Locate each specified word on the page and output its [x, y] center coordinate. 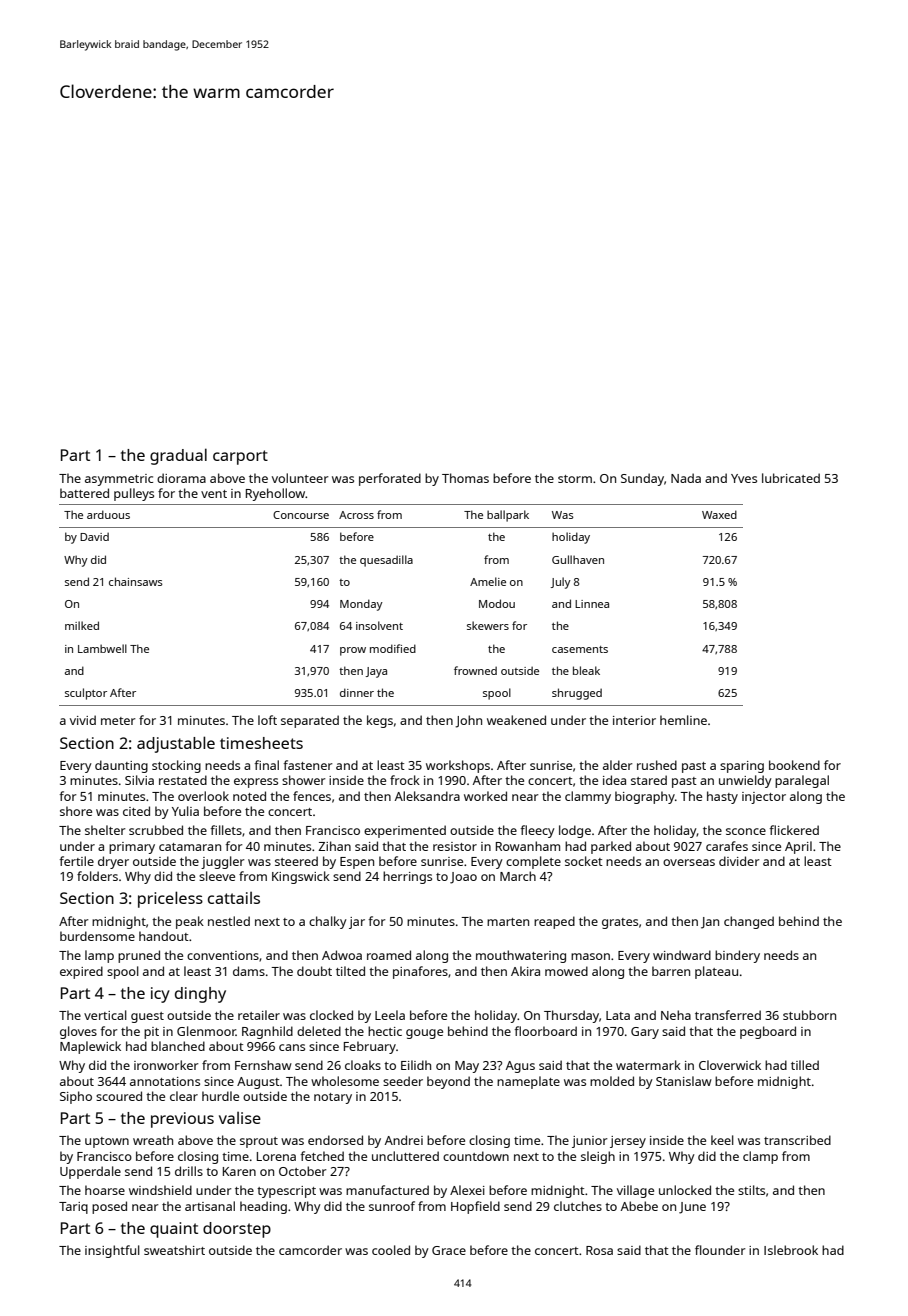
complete [533, 862]
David [94, 536]
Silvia [139, 780]
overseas [689, 862]
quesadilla [386, 561]
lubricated [791, 478]
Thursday [571, 1016]
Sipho [76, 1097]
